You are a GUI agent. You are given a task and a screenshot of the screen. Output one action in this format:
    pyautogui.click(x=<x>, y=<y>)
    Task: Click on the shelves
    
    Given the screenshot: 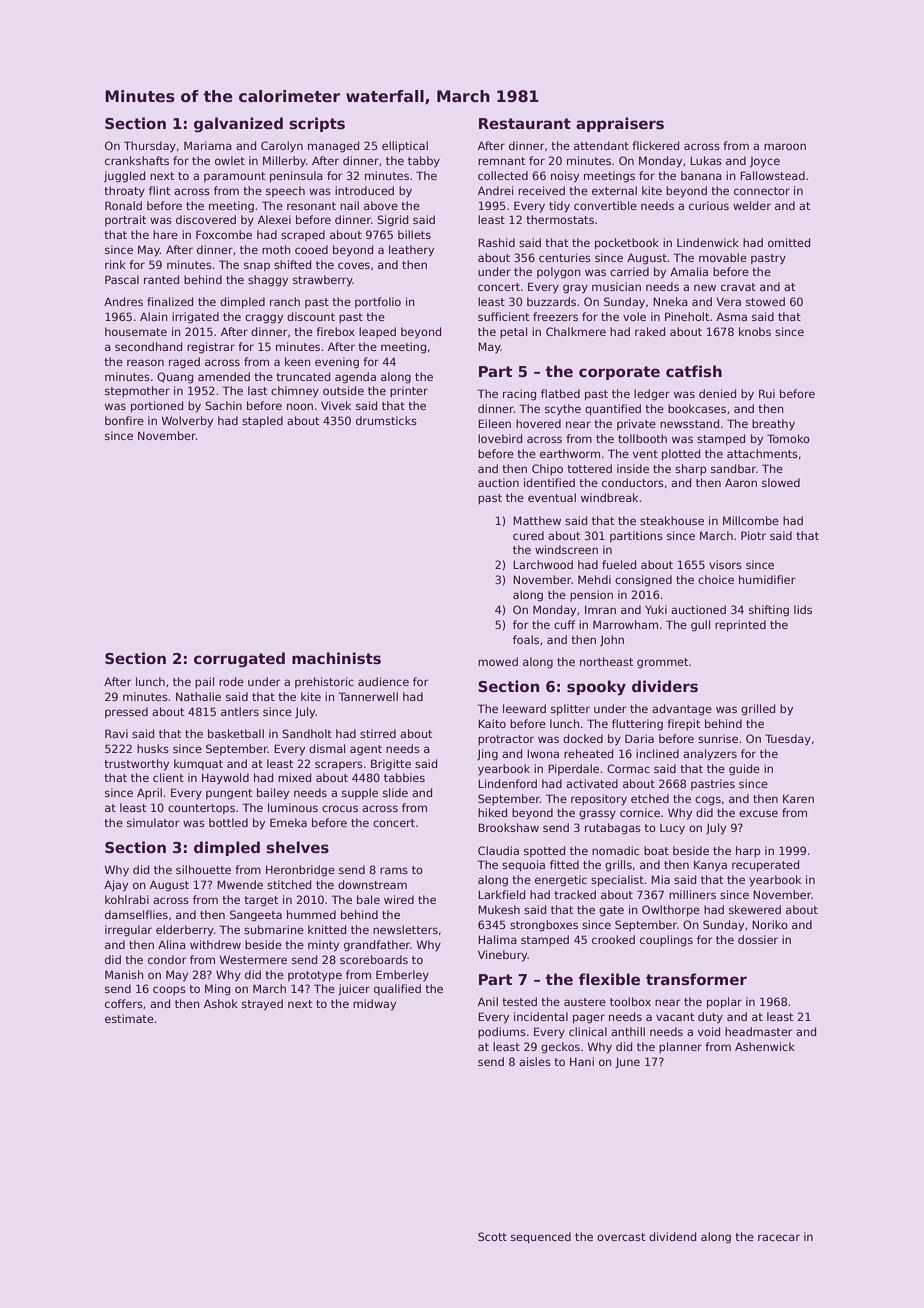 What is the action you would take?
    pyautogui.click(x=297, y=847)
